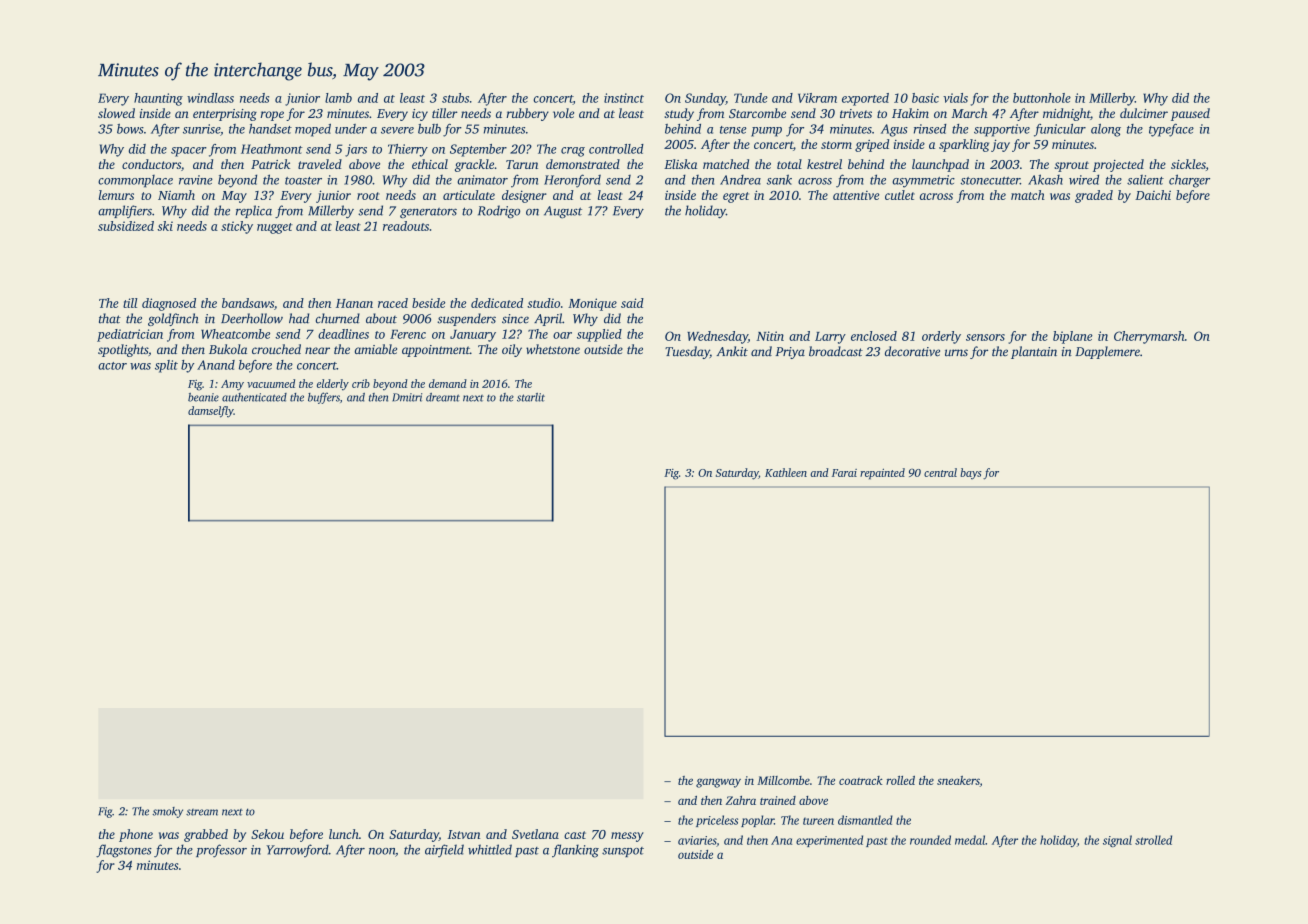 The height and width of the screenshot is (924, 1308). Describe the element at coordinates (237, 227) in the screenshot. I see `sticky` at that location.
